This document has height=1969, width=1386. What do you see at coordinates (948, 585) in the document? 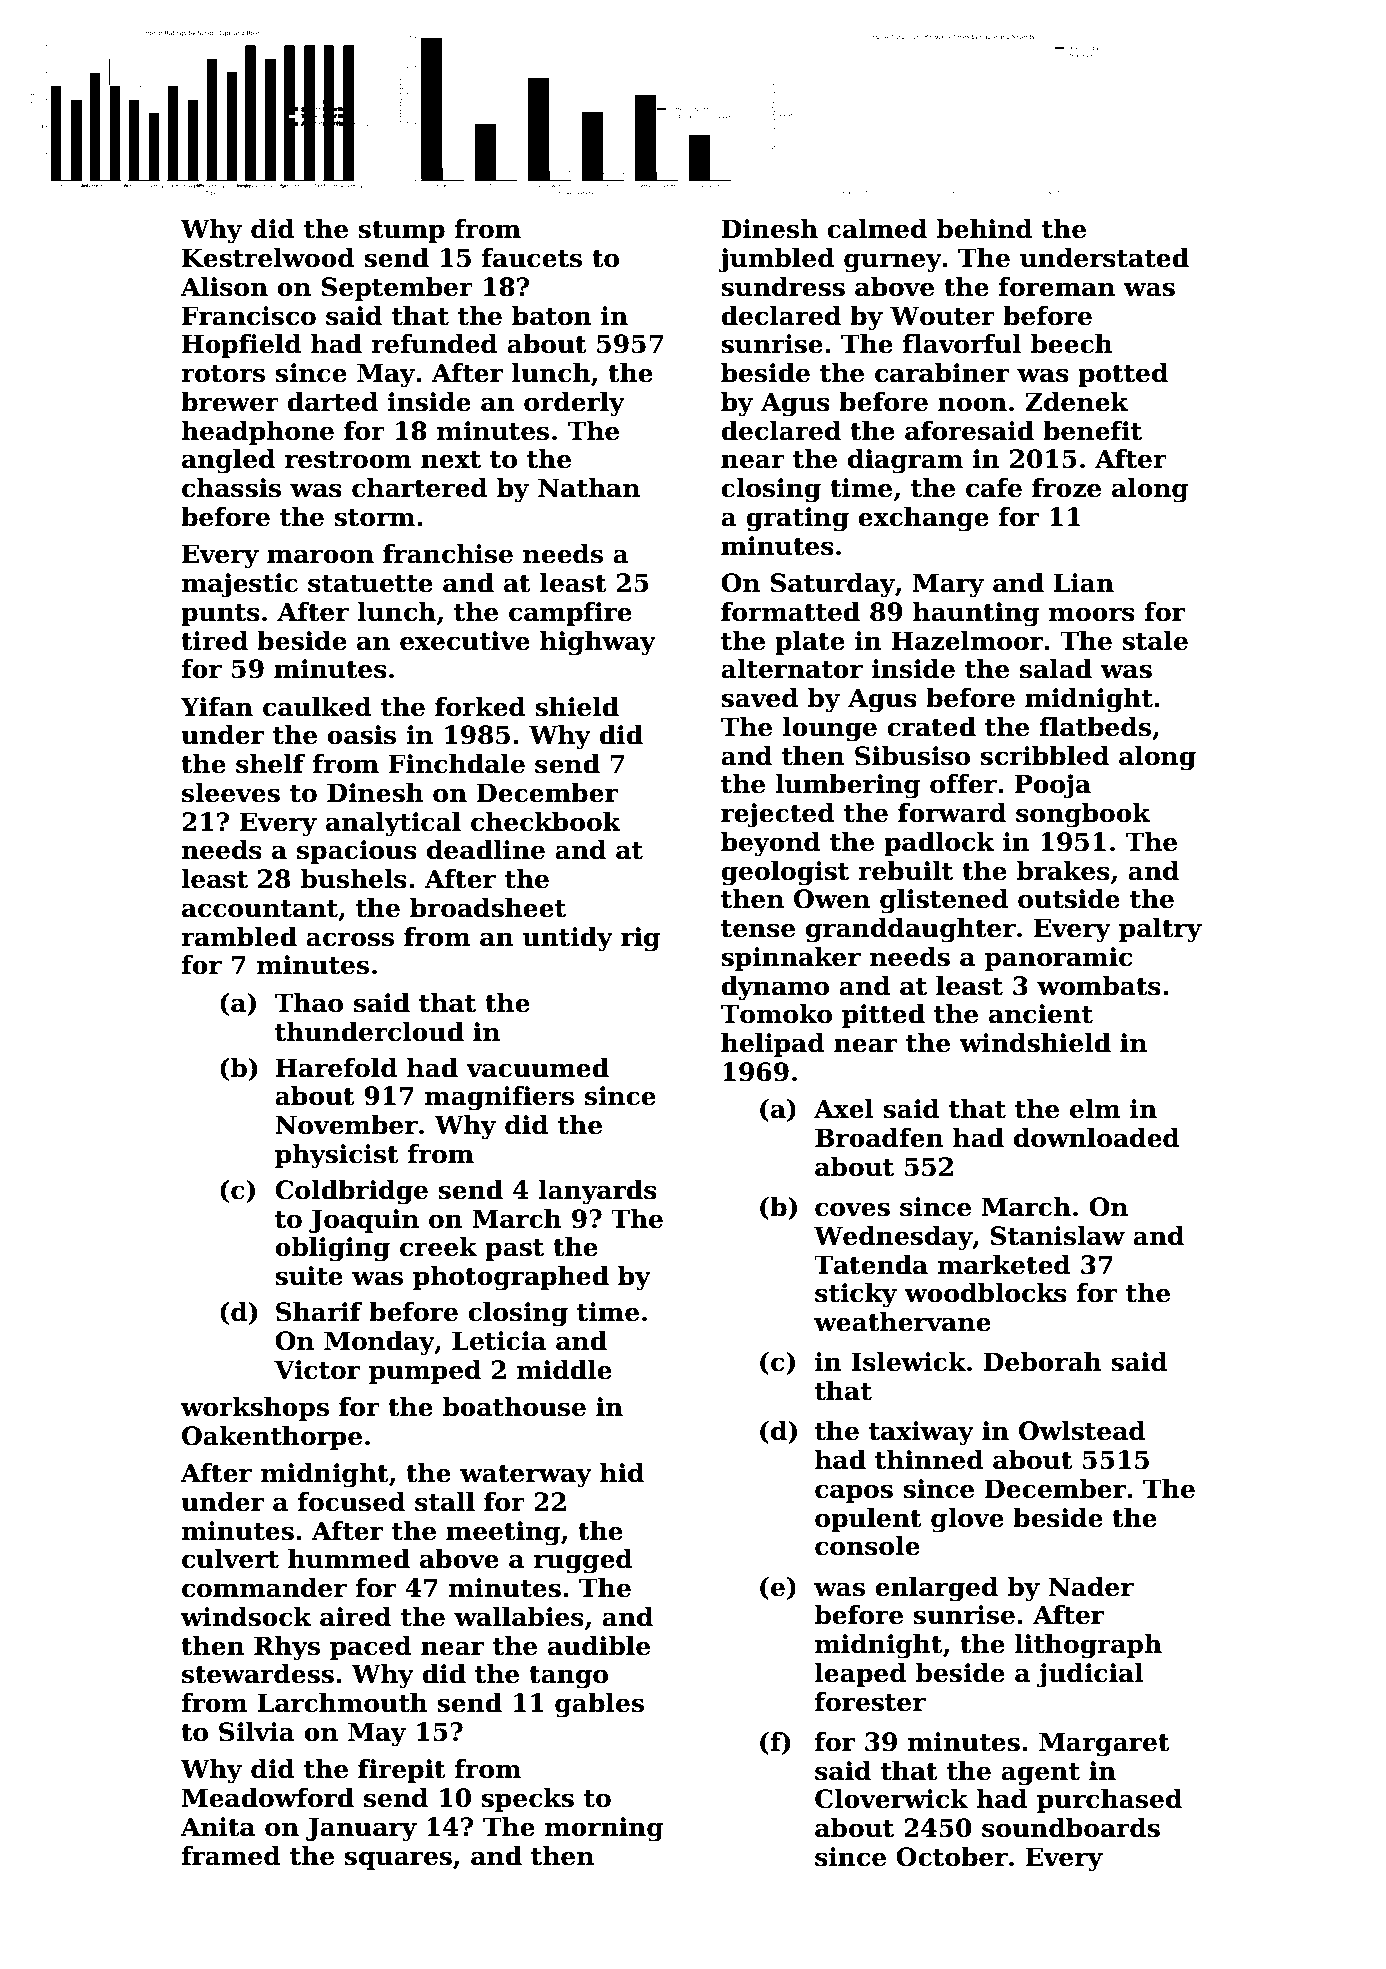
I see `Mary` at bounding box center [948, 585].
